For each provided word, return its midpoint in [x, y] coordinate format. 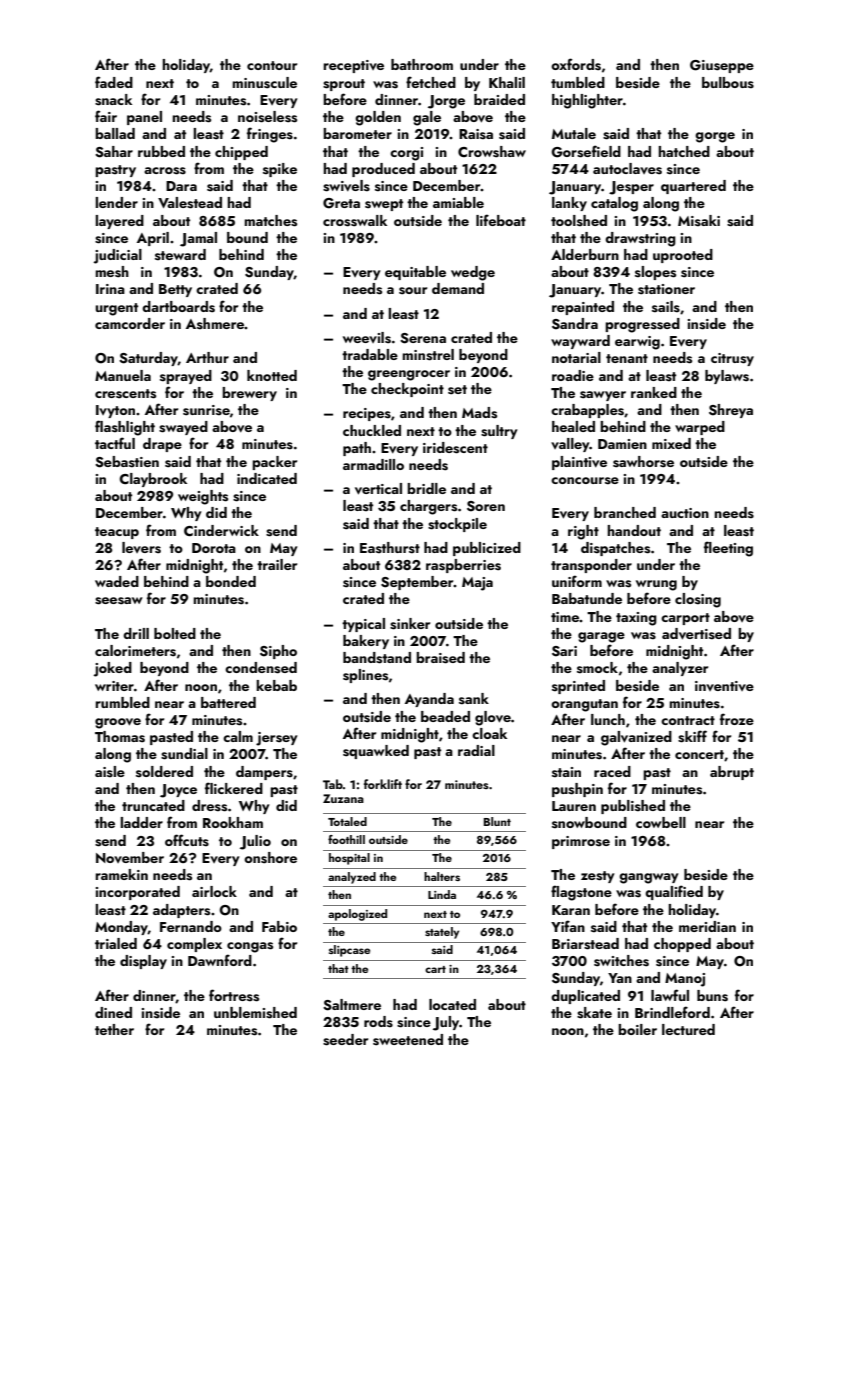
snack [113, 100]
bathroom [422, 64]
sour [413, 291]
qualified [674, 892]
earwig [637, 343]
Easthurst [390, 548]
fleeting [728, 549]
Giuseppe [722, 66]
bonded [231, 581]
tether [114, 1029]
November [130, 857]
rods [378, 1022]
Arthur [207, 357]
